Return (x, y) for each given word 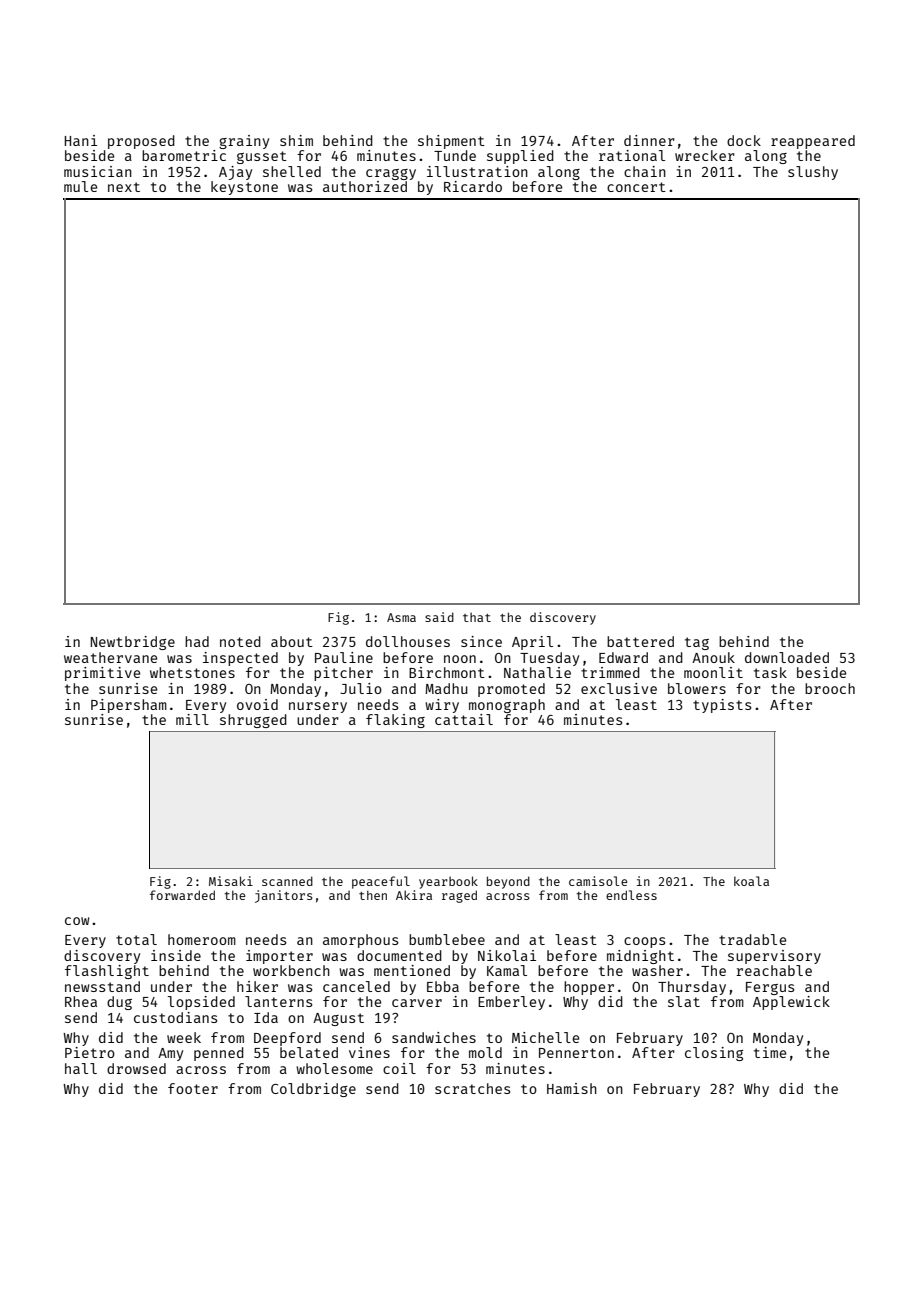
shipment (451, 142)
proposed (141, 142)
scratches (472, 1088)
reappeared (813, 142)
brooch (830, 688)
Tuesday (549, 659)
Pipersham (129, 706)
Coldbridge (313, 1090)
